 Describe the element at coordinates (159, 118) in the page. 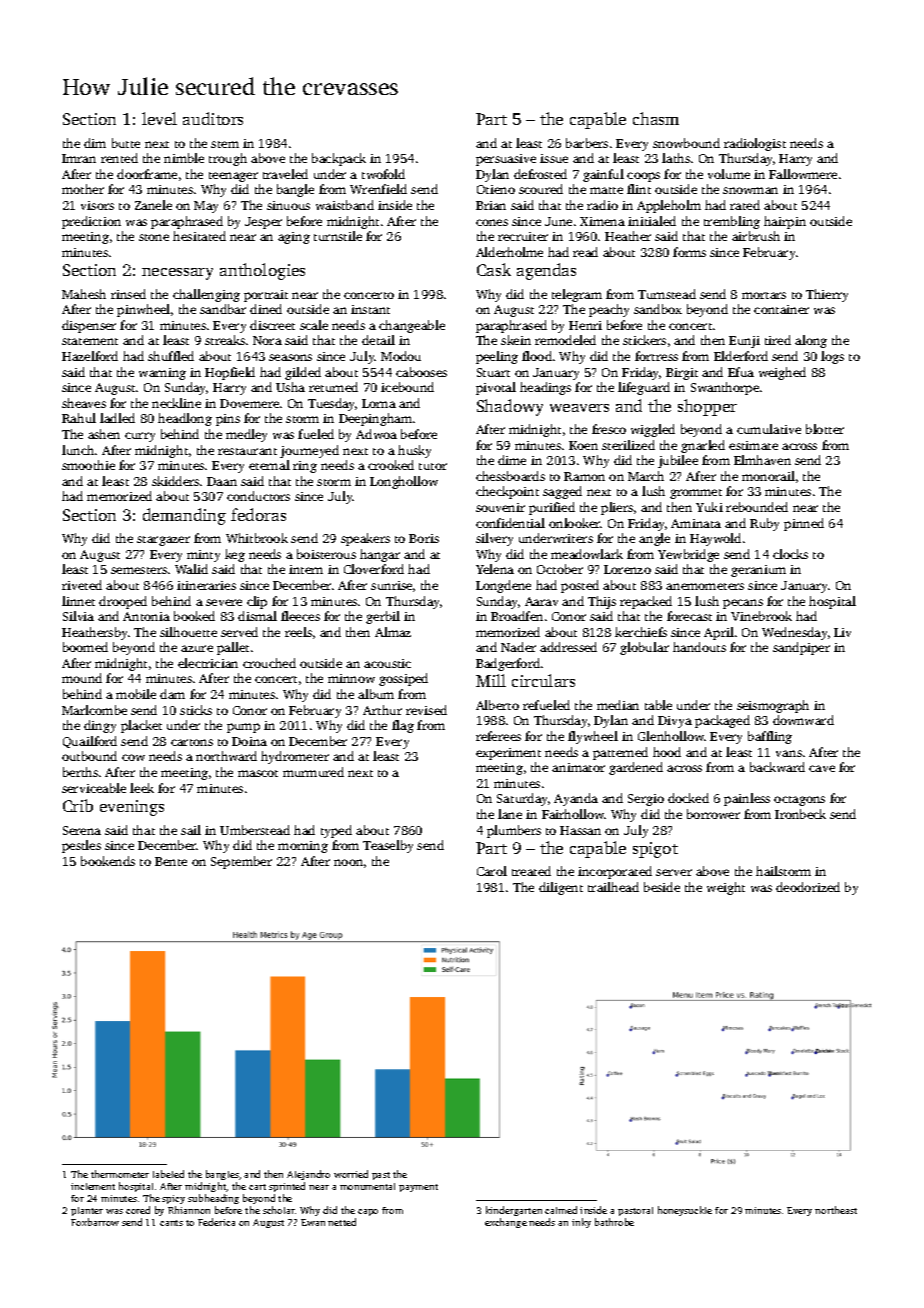

I see `level` at that location.
